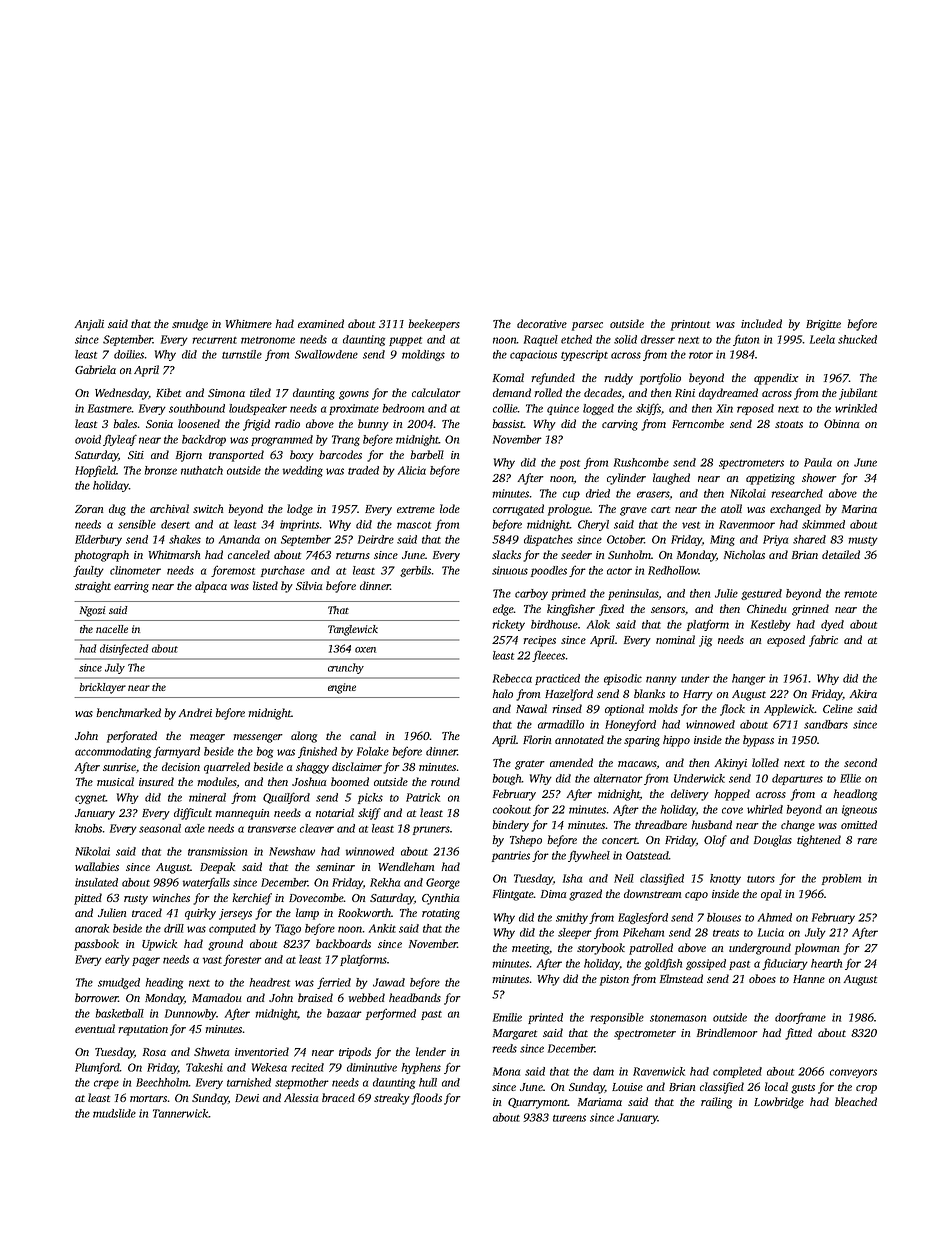 Image resolution: width=952 pixels, height=1233 pixels. I want to click on modules, so click(216, 781).
